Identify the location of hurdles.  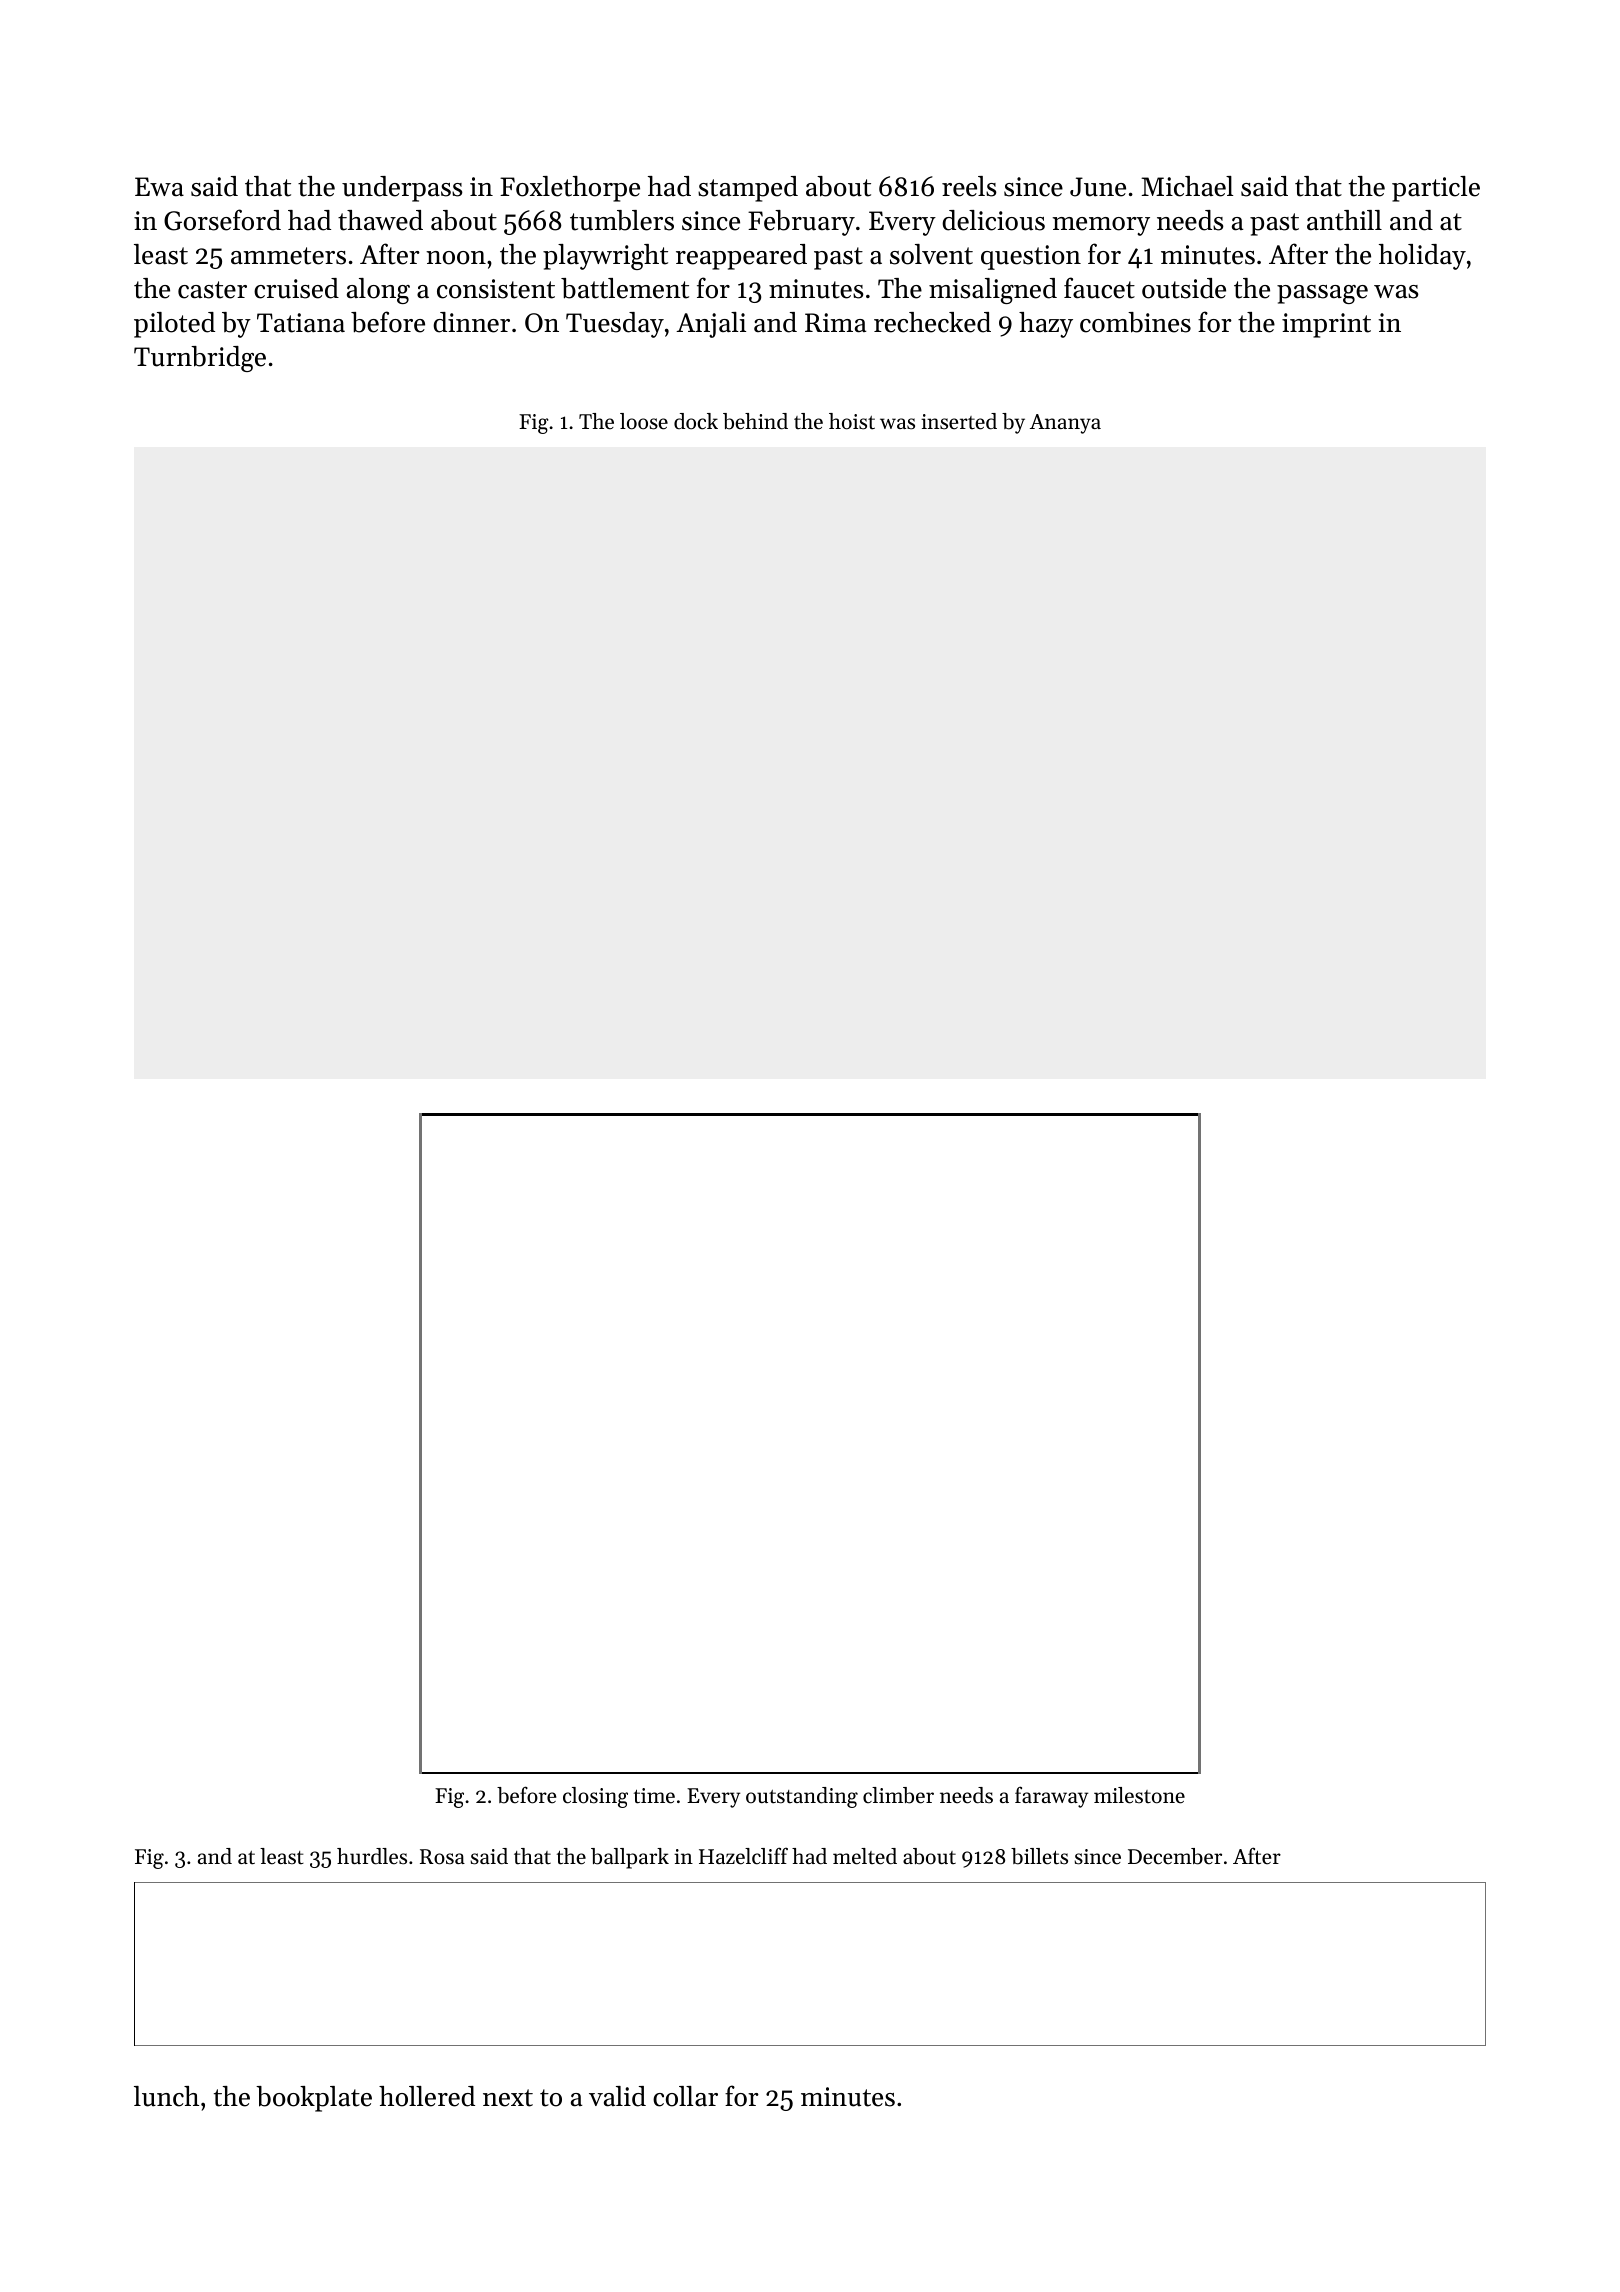
(372, 1856).
